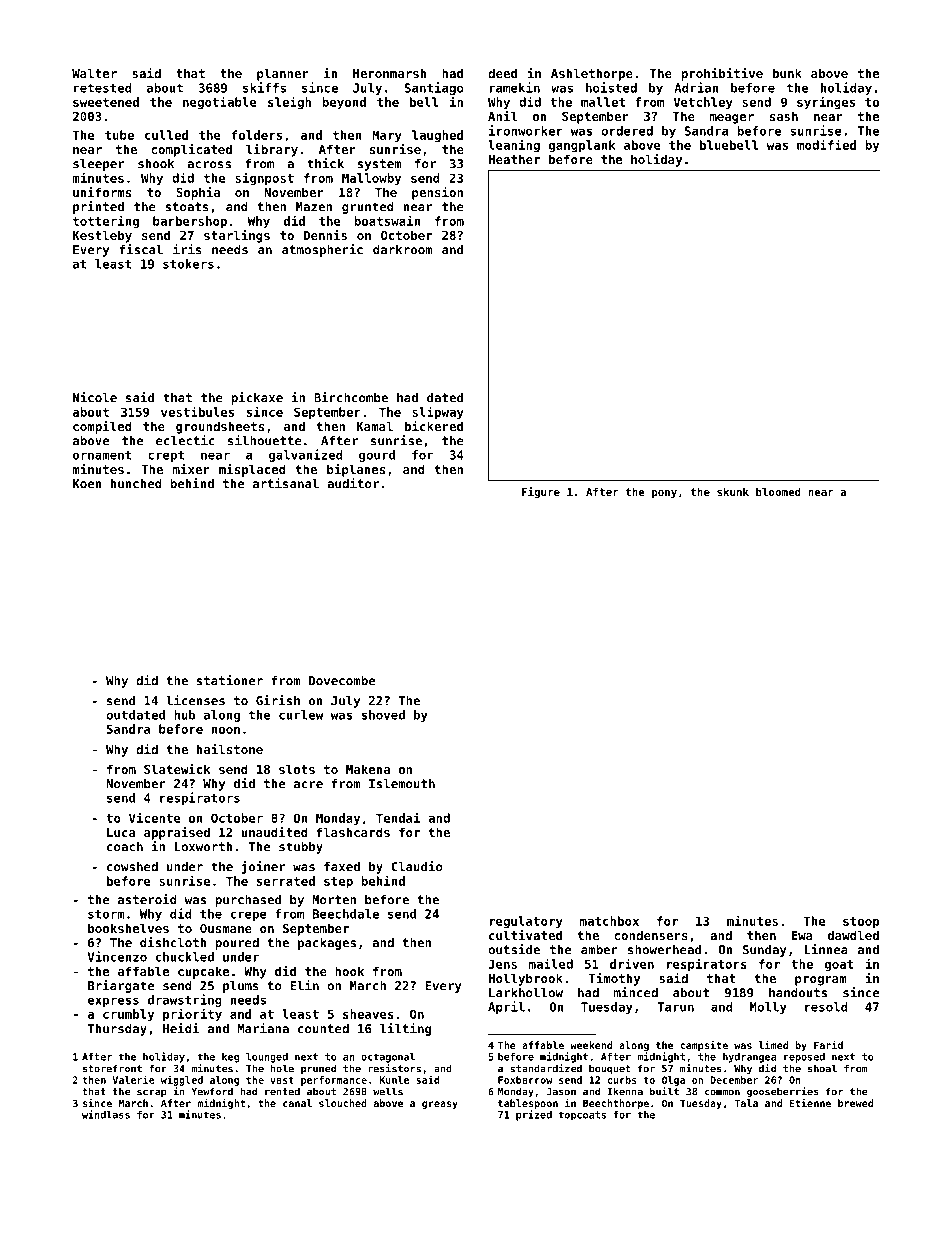  I want to click on Claudio, so click(417, 866).
